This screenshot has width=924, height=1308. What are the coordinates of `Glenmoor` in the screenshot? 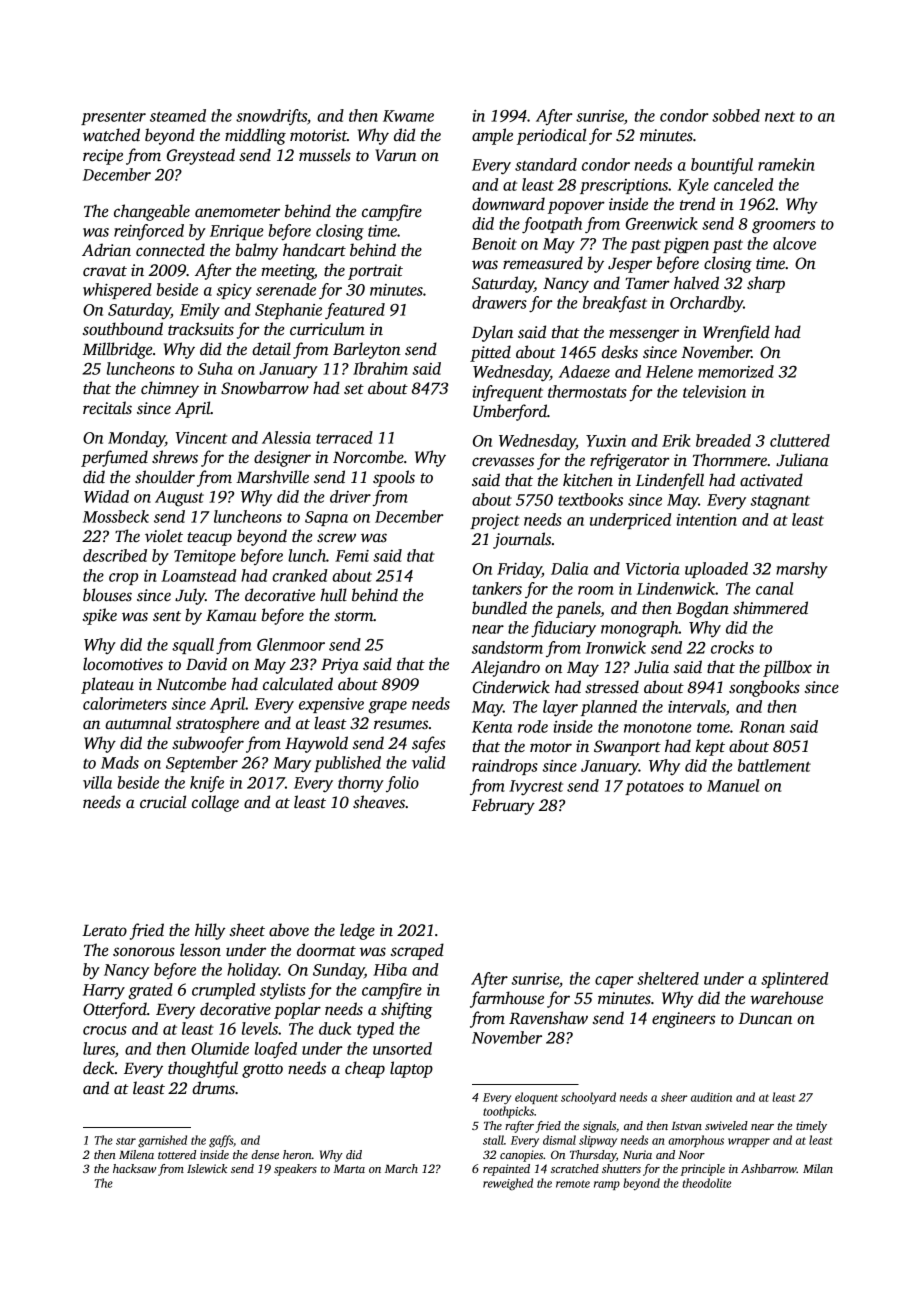 It's located at (291, 644).
